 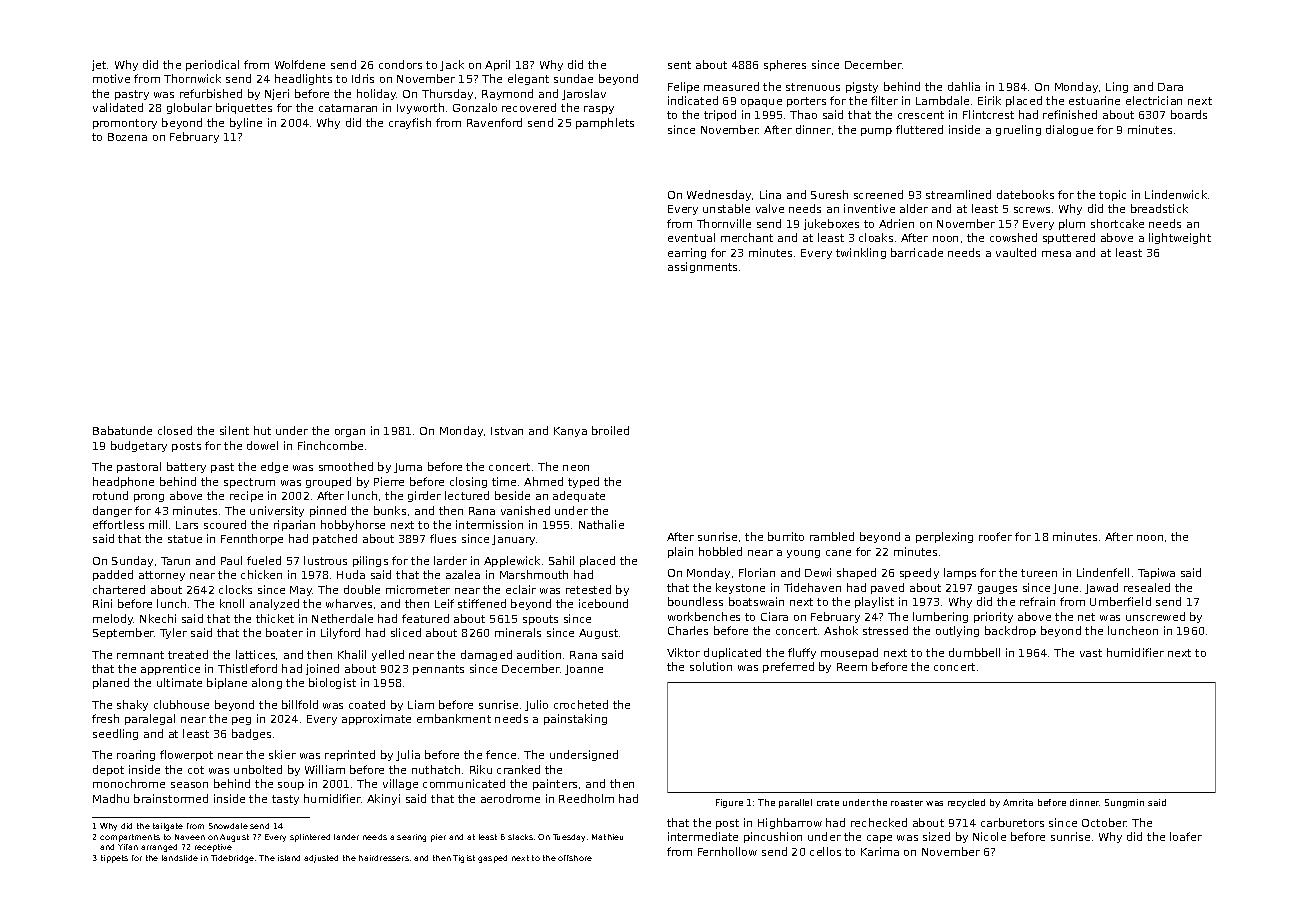 I want to click on earring, so click(x=687, y=253).
